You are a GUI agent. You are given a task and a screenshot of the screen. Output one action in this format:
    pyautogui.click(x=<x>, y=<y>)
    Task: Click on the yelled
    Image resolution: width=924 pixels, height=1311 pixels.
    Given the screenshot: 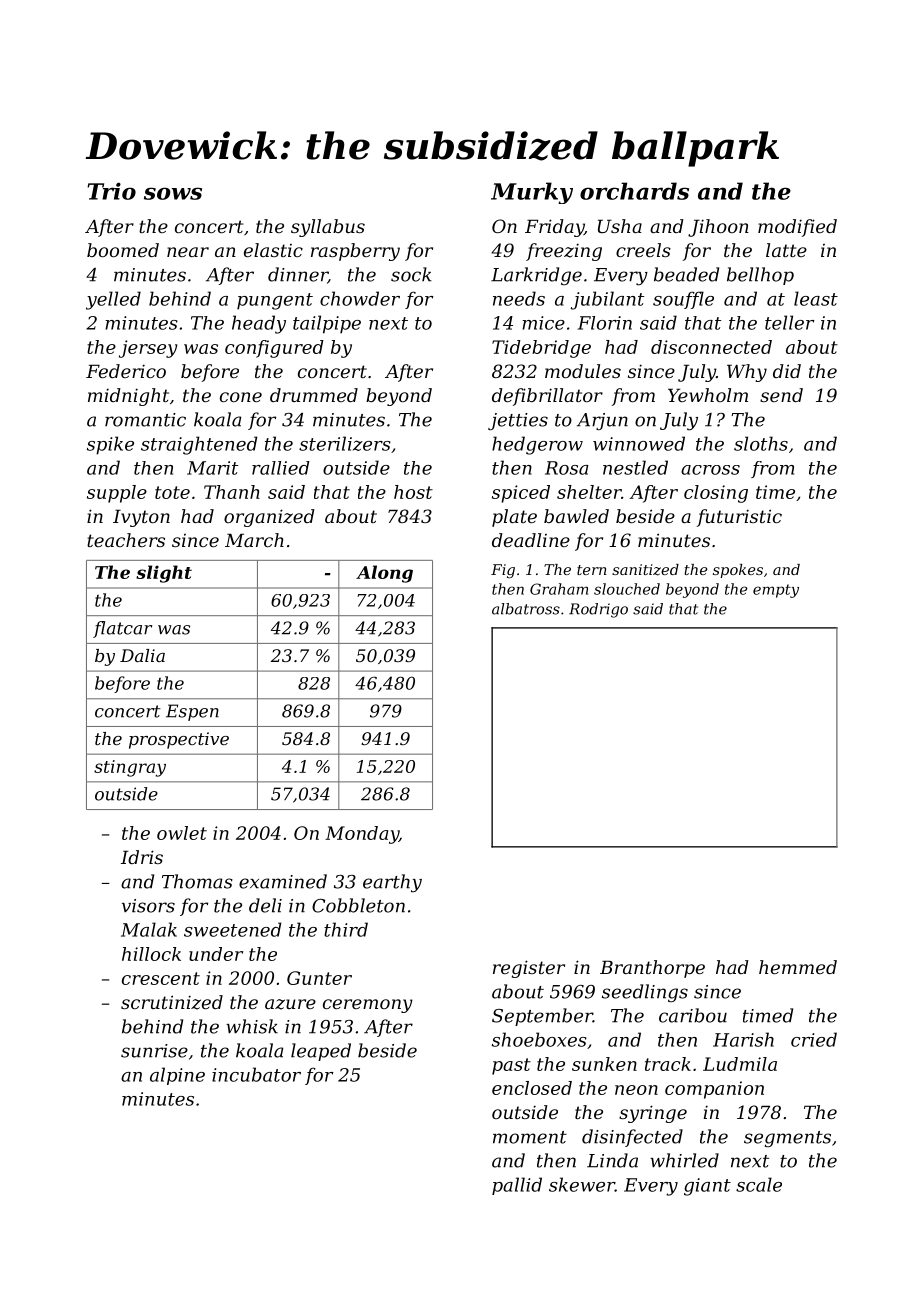 What is the action you would take?
    pyautogui.click(x=113, y=300)
